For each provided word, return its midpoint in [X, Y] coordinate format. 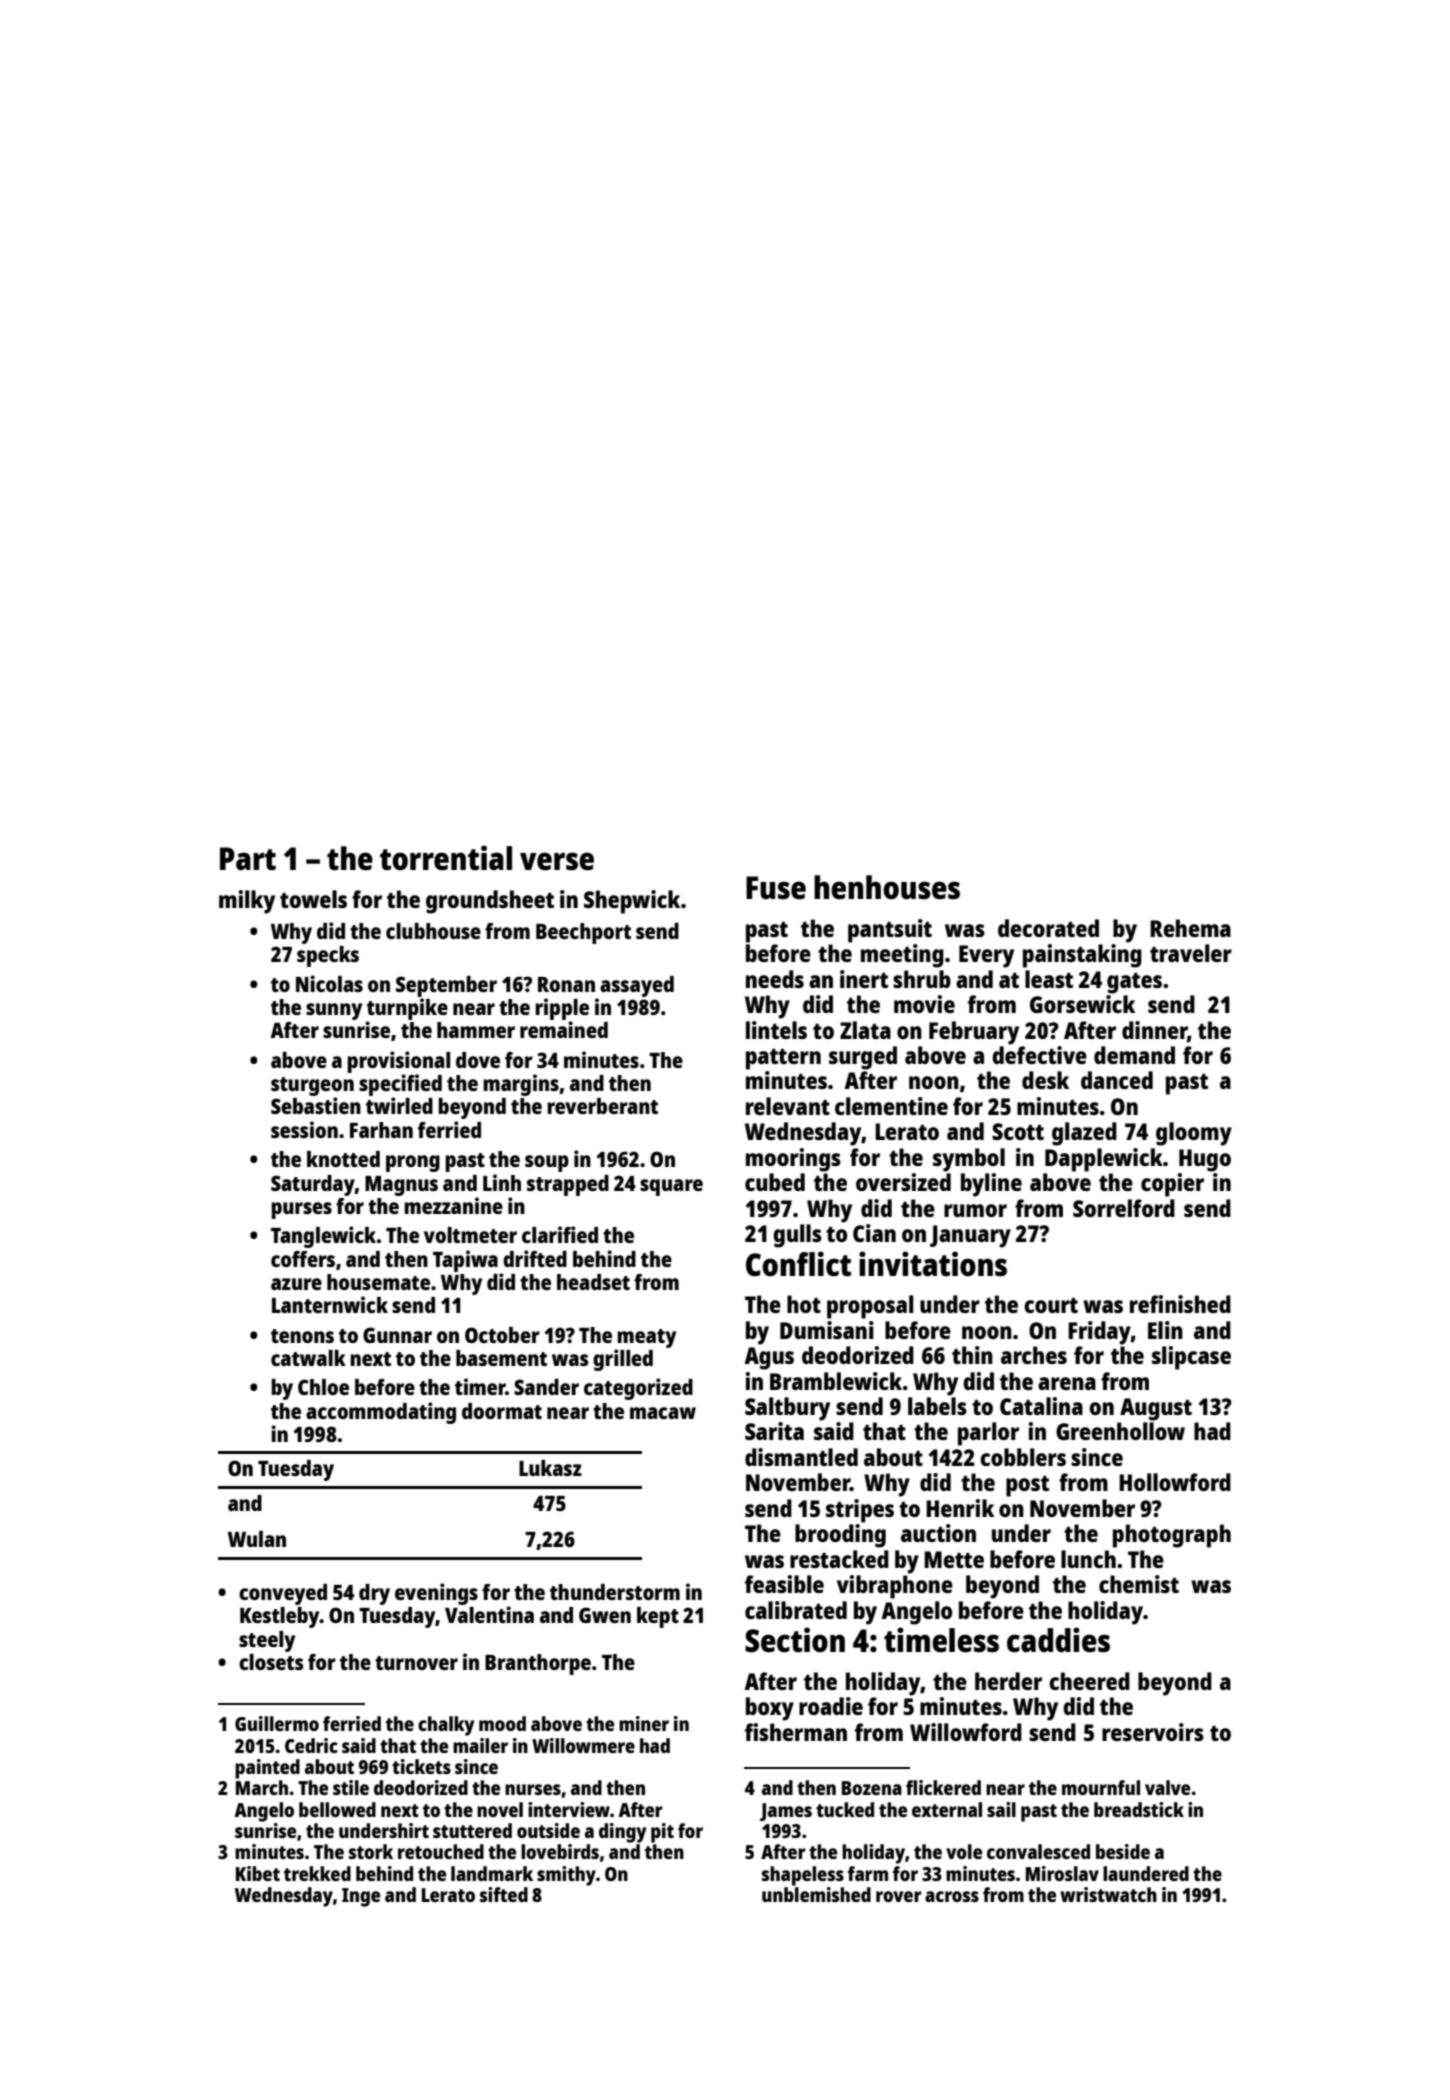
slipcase [1191, 1358]
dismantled [801, 1457]
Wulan [257, 1539]
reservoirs [1153, 1732]
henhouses [887, 887]
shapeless [803, 1876]
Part [248, 859]
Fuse [776, 888]
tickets [421, 1766]
